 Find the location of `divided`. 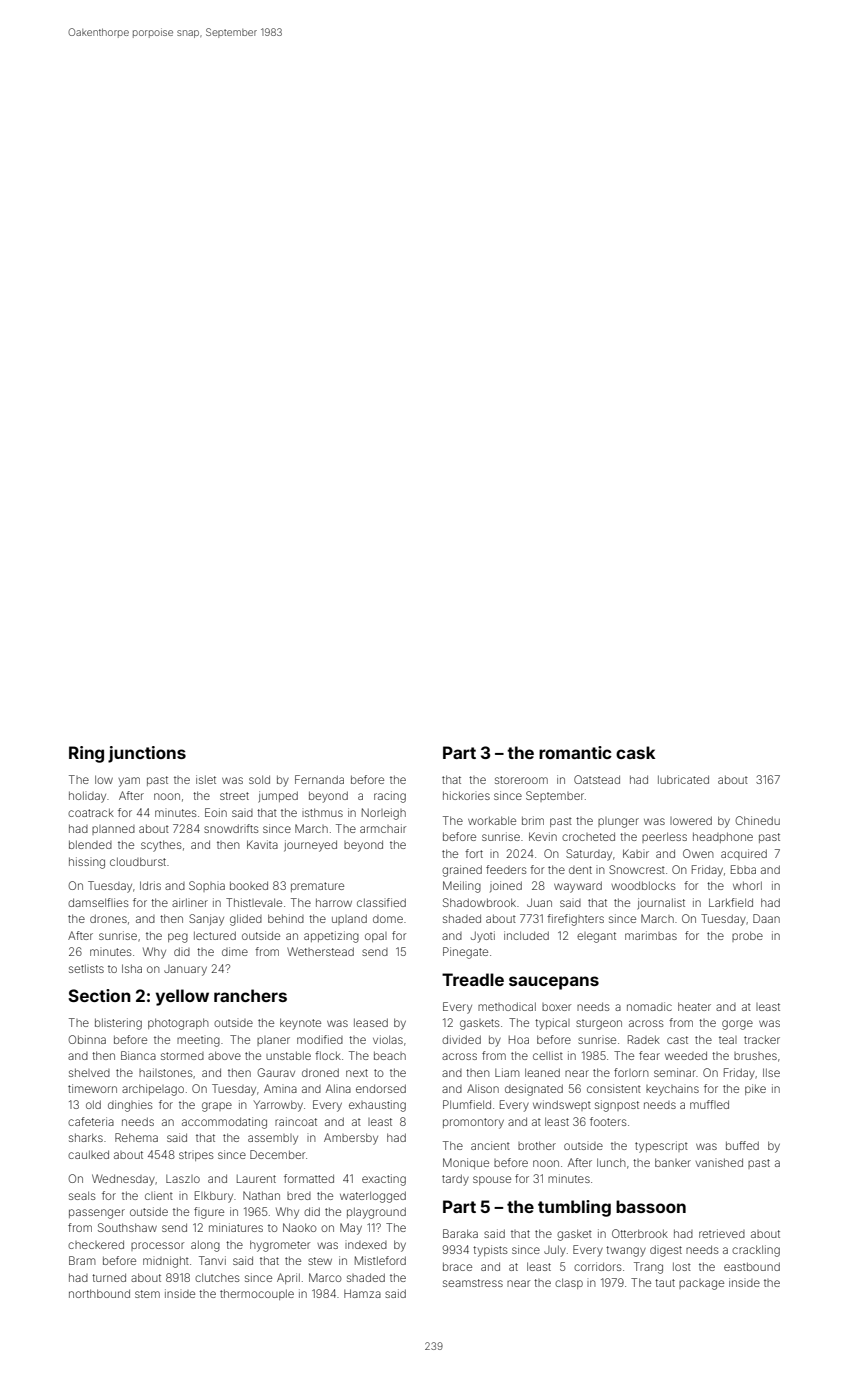

divided is located at coordinates (461, 1039).
